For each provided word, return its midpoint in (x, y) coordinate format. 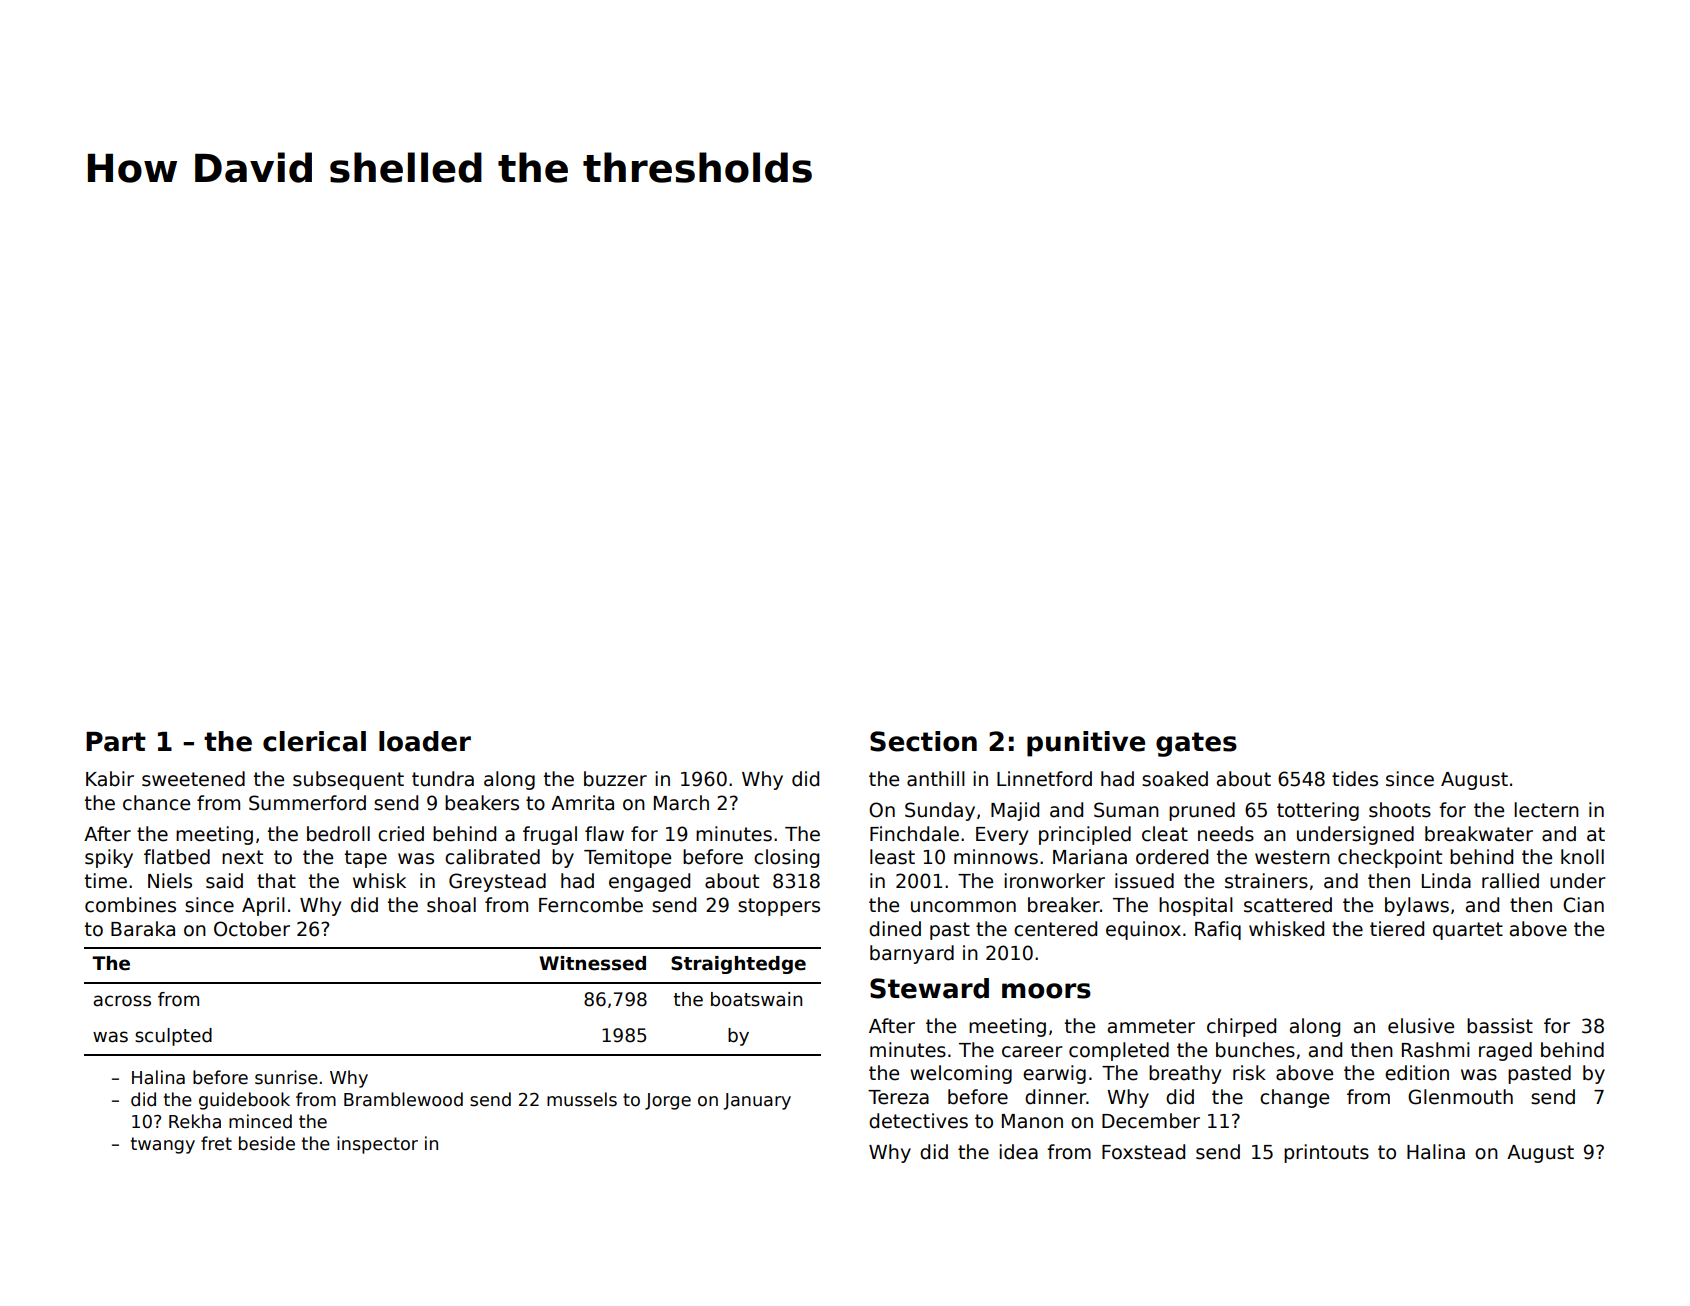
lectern (1546, 810)
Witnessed (592, 963)
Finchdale (914, 834)
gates (1196, 744)
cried (401, 834)
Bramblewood (403, 1099)
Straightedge (738, 965)
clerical (314, 741)
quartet (1468, 931)
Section (923, 741)
